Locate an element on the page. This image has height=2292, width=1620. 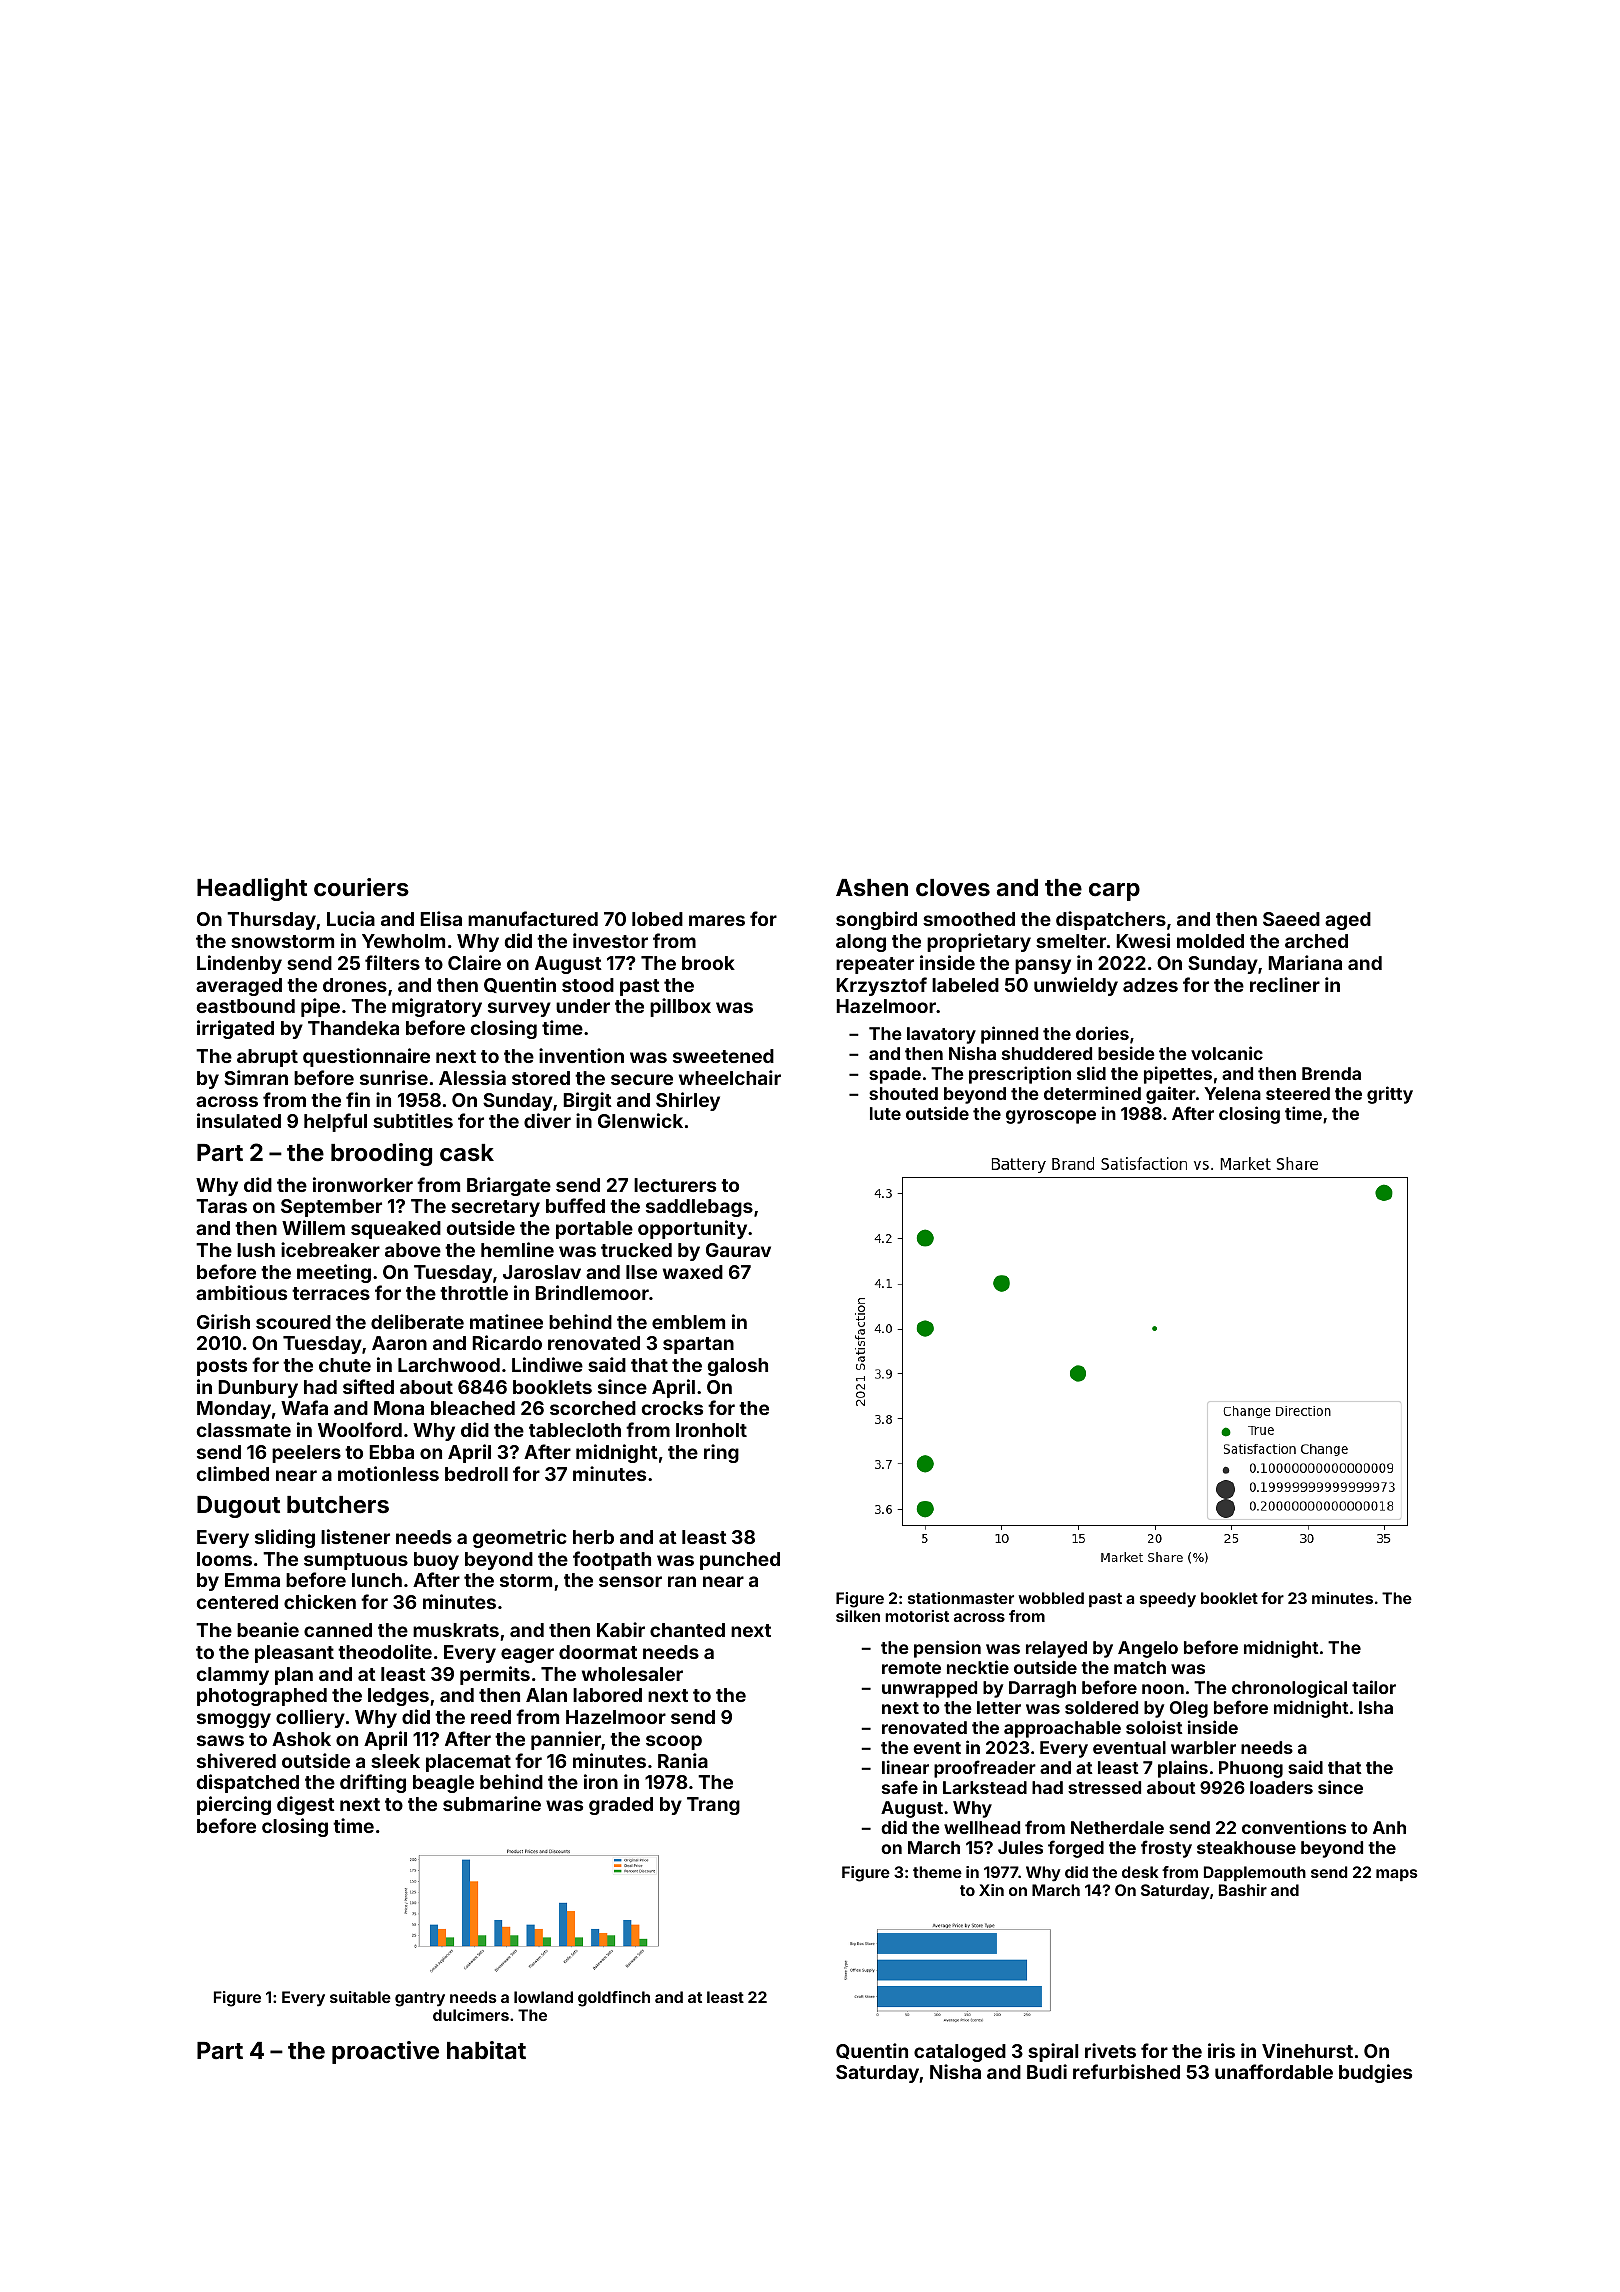
emblem is located at coordinates (688, 1322).
